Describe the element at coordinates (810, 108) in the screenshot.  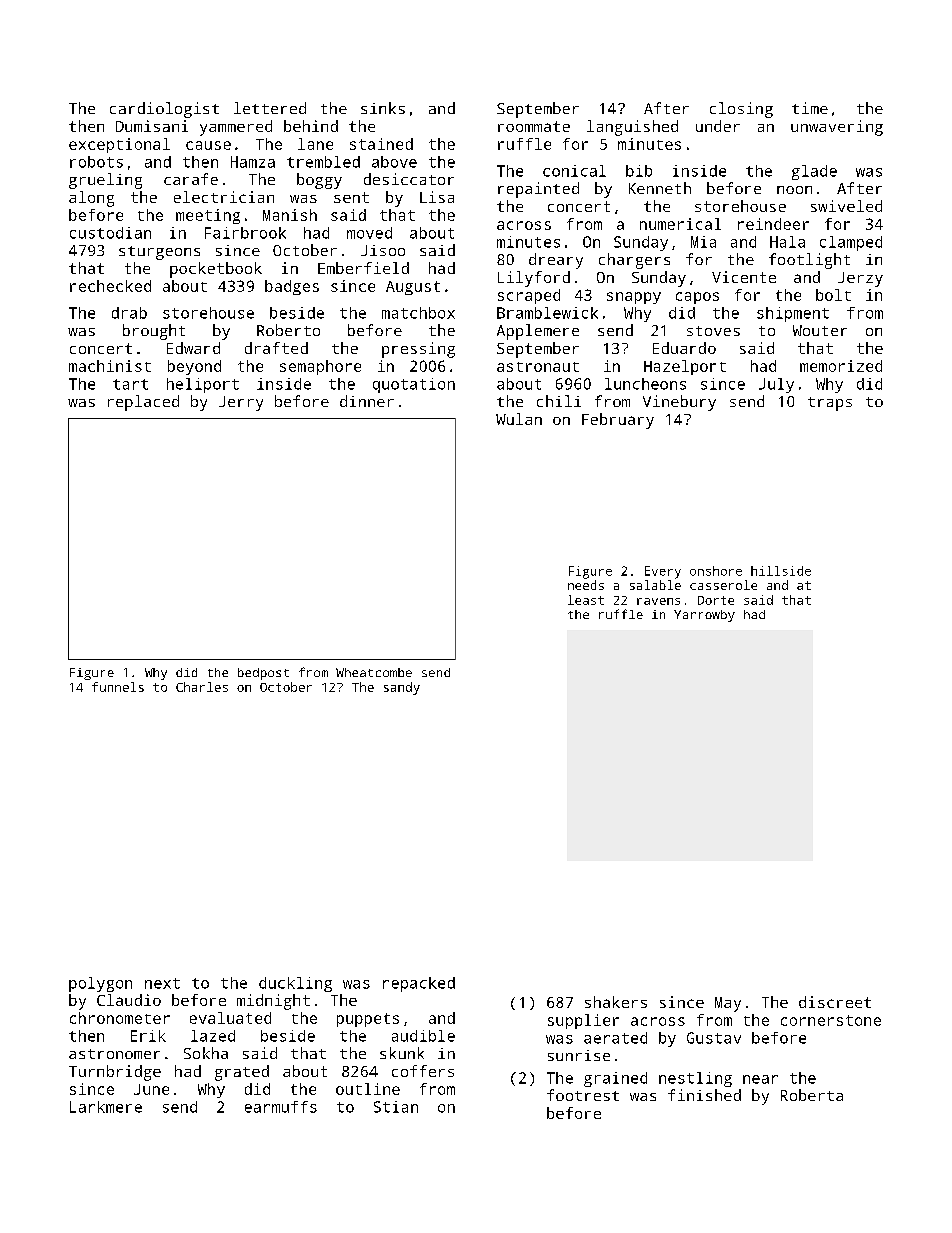
I see `time` at that location.
